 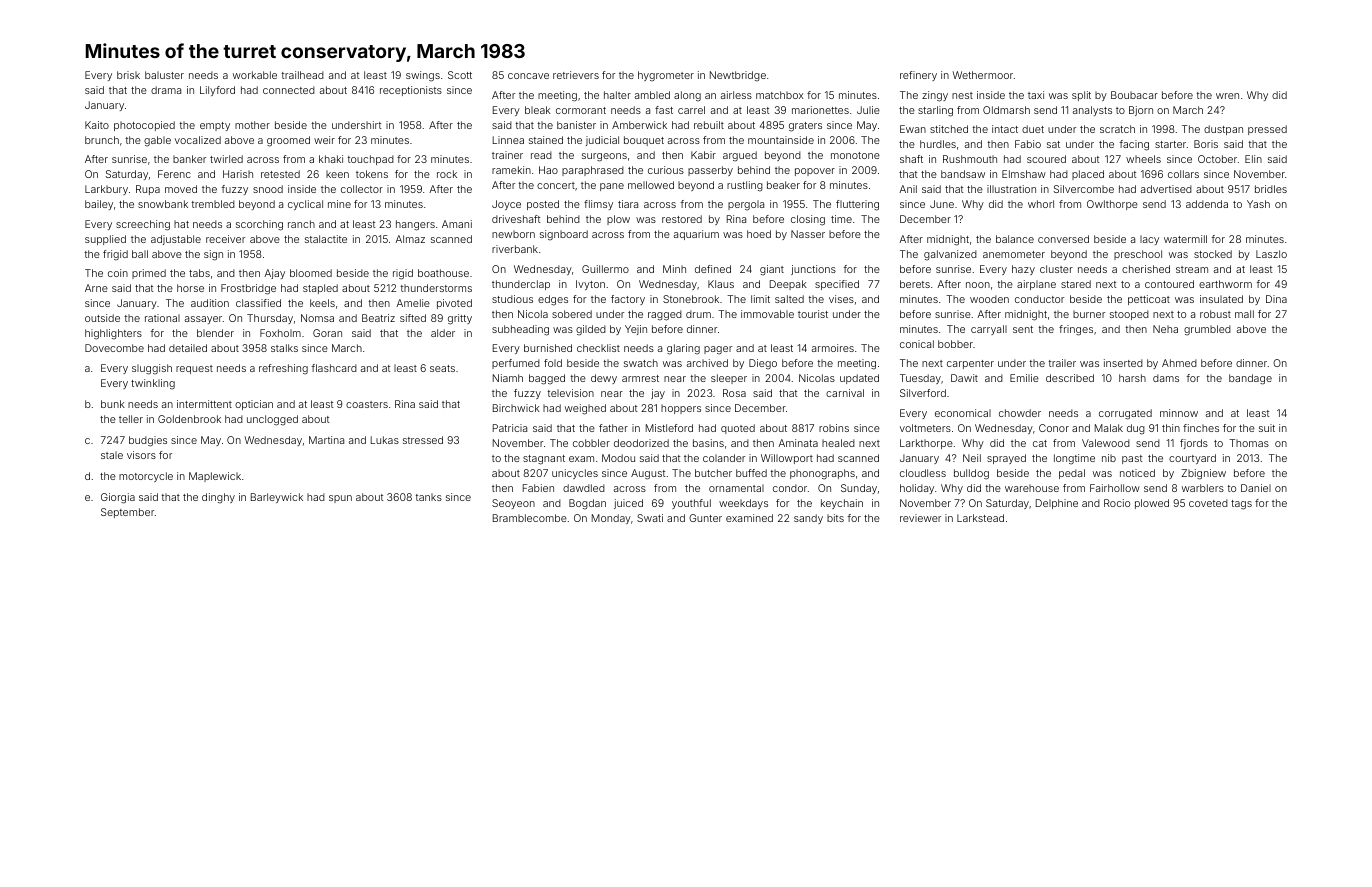 What do you see at coordinates (772, 270) in the document?
I see `giant` at bounding box center [772, 270].
